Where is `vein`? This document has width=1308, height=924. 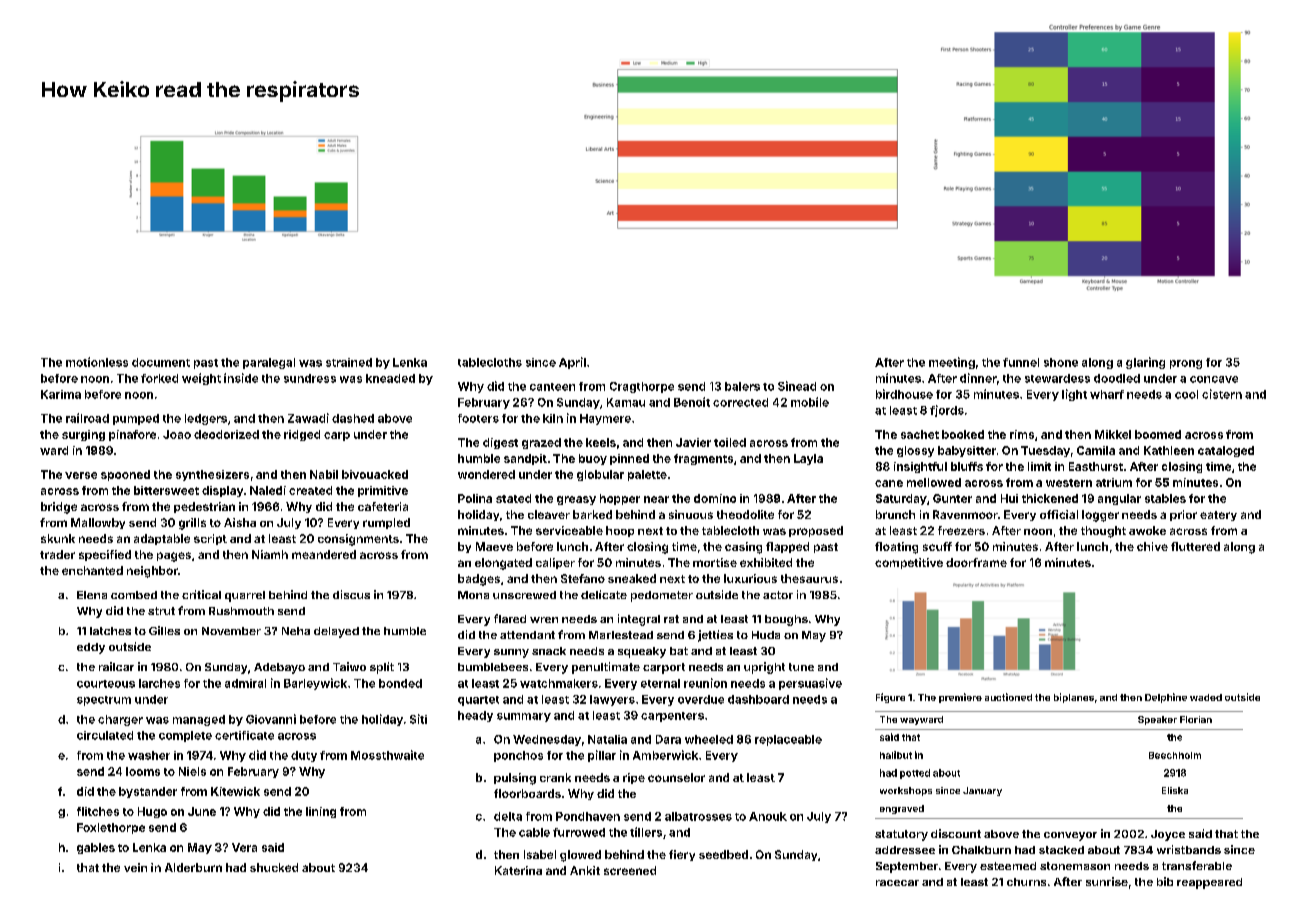
vein is located at coordinates (135, 867).
